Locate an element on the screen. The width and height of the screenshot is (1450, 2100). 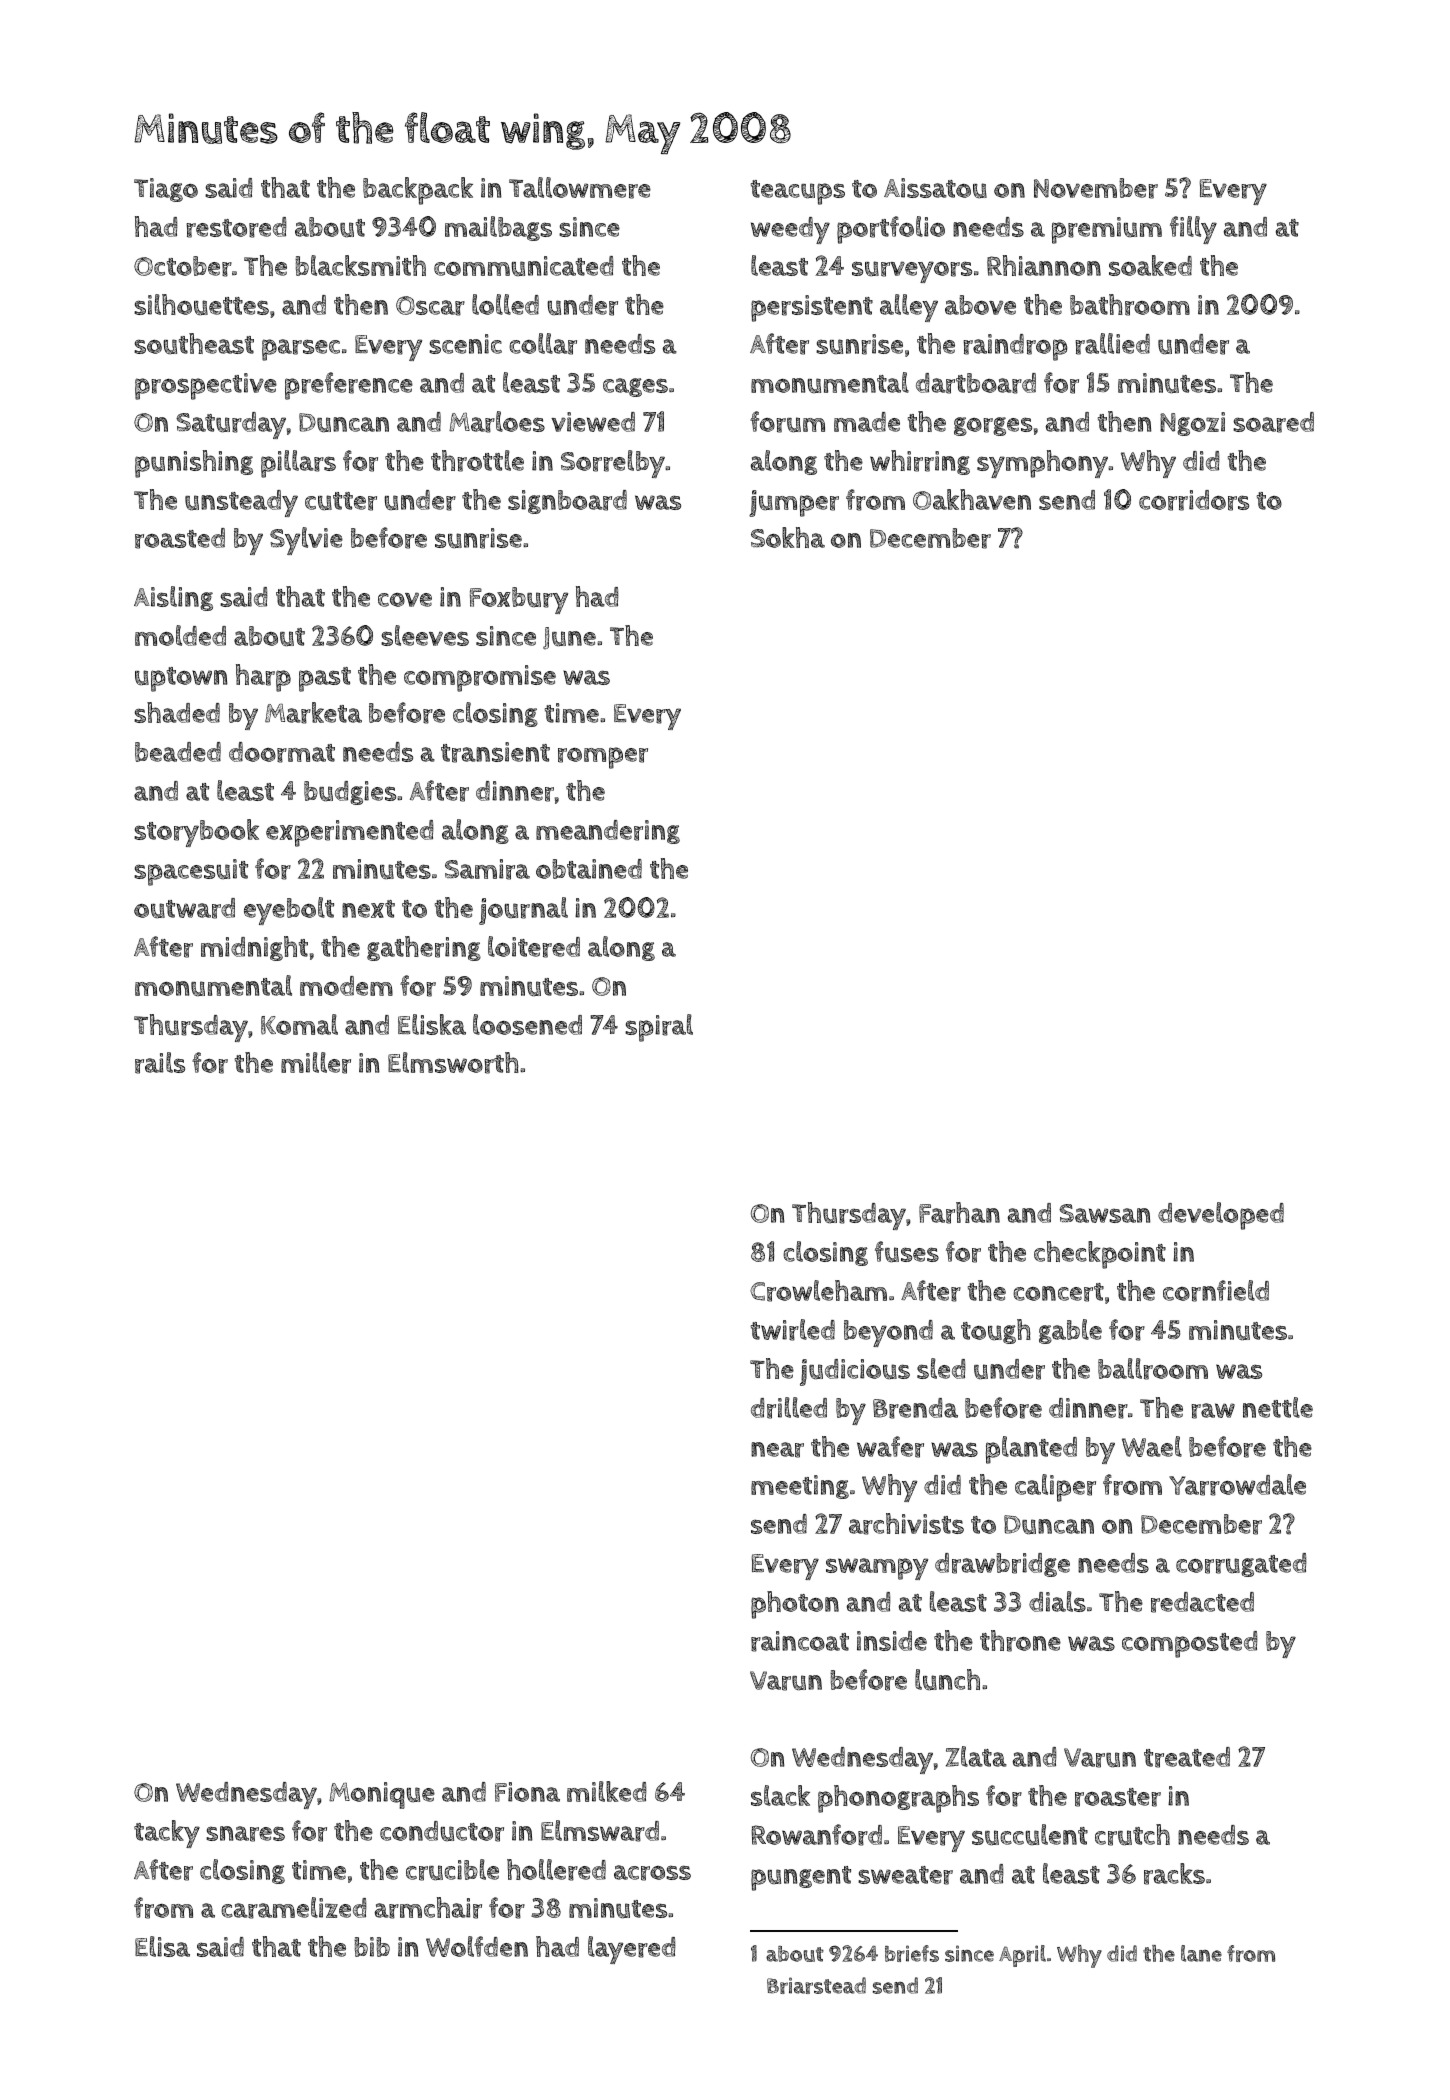
weedy is located at coordinates (790, 230).
